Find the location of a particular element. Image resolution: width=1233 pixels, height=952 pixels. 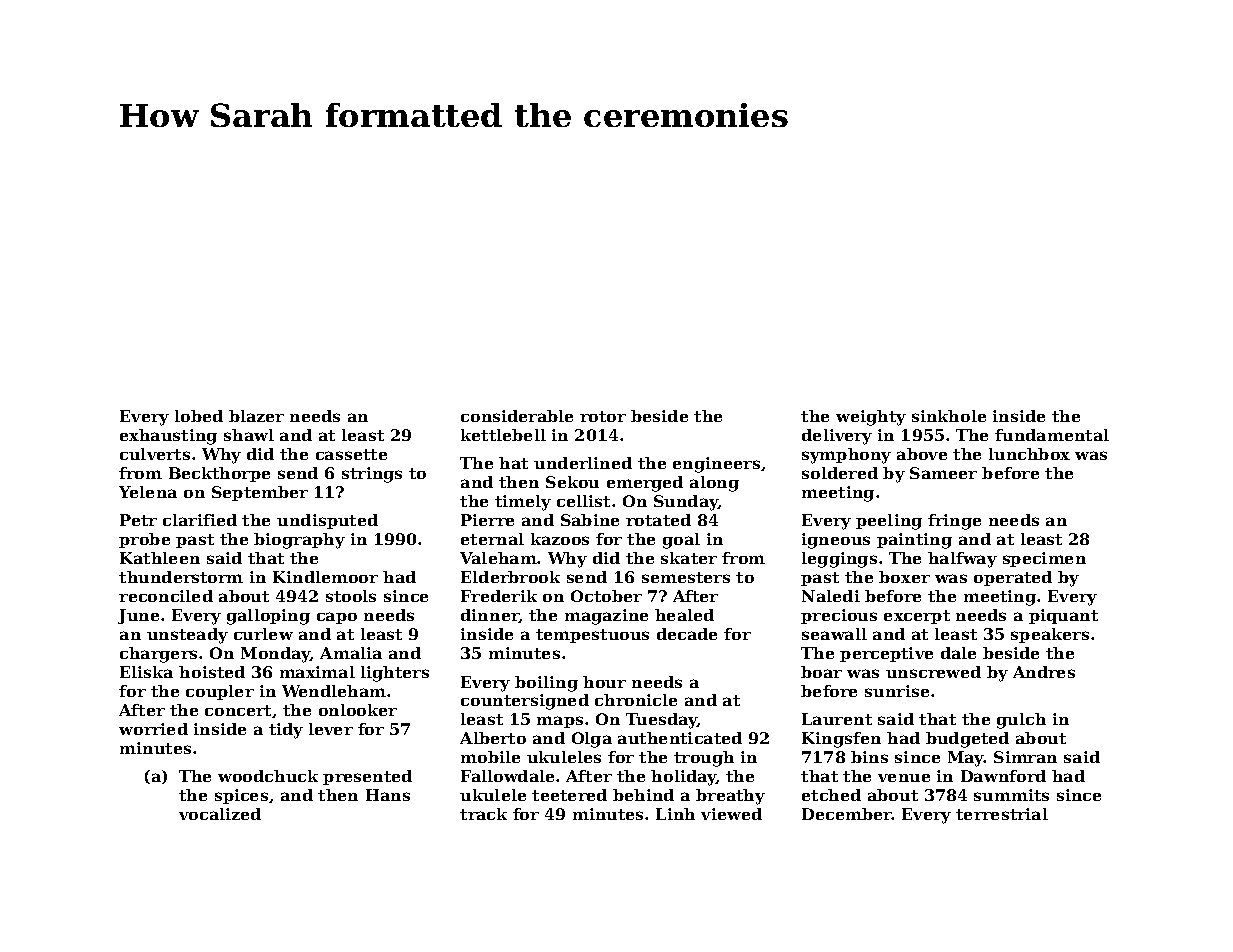

rotor is located at coordinates (603, 416).
